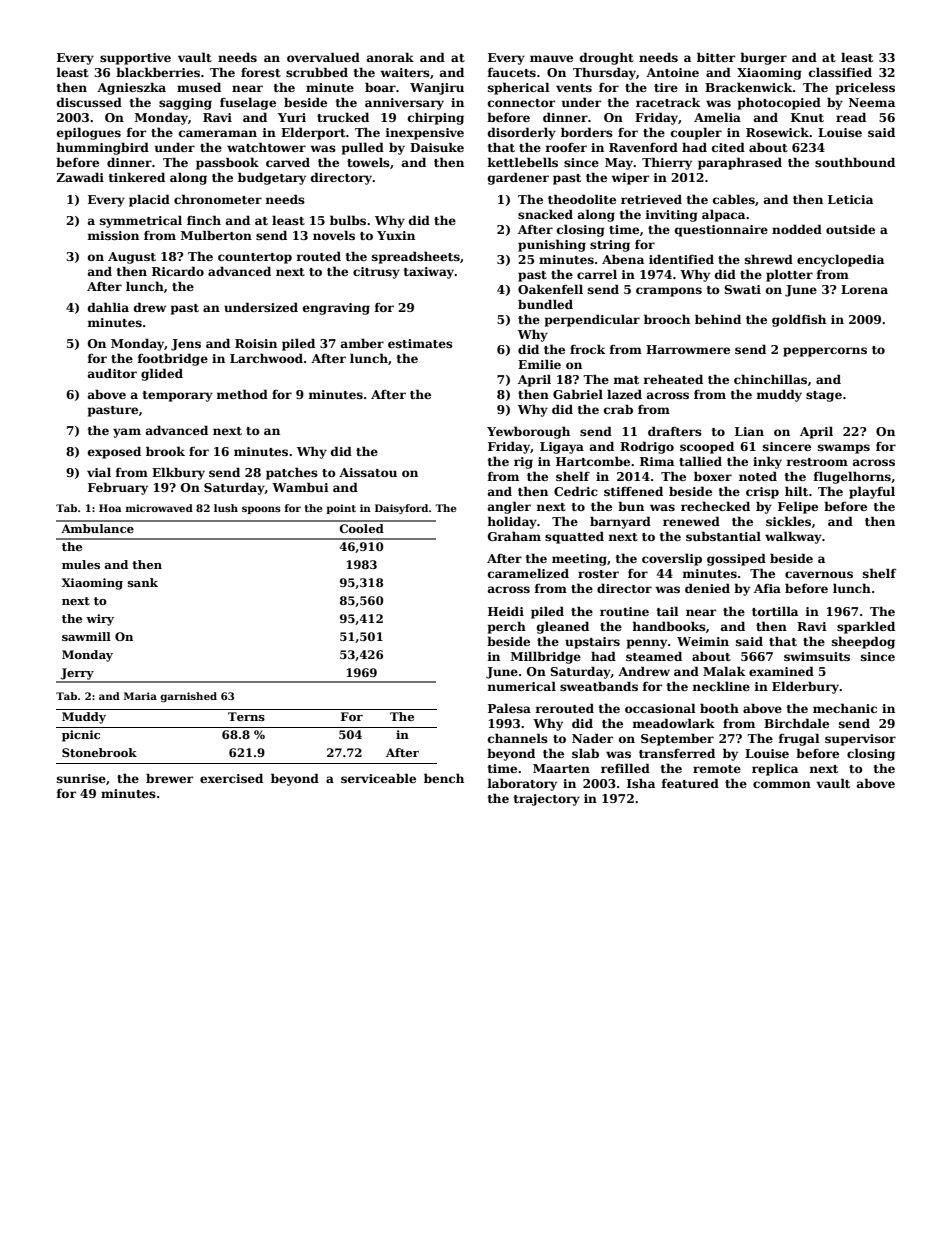 The height and width of the screenshot is (1233, 952). I want to click on dahlia, so click(108, 307).
